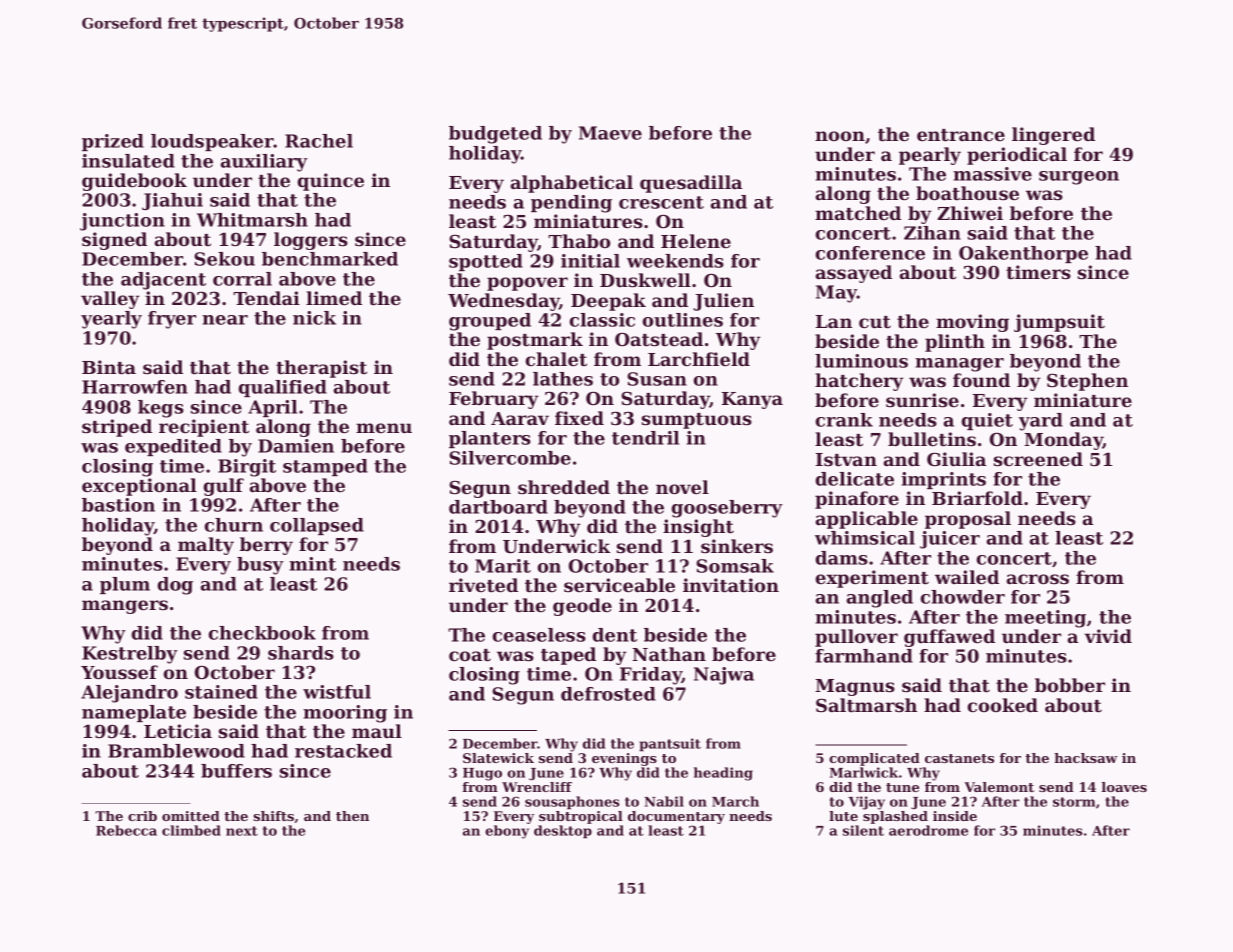 The height and width of the screenshot is (952, 1233). What do you see at coordinates (1038, 459) in the screenshot?
I see `screened` at bounding box center [1038, 459].
